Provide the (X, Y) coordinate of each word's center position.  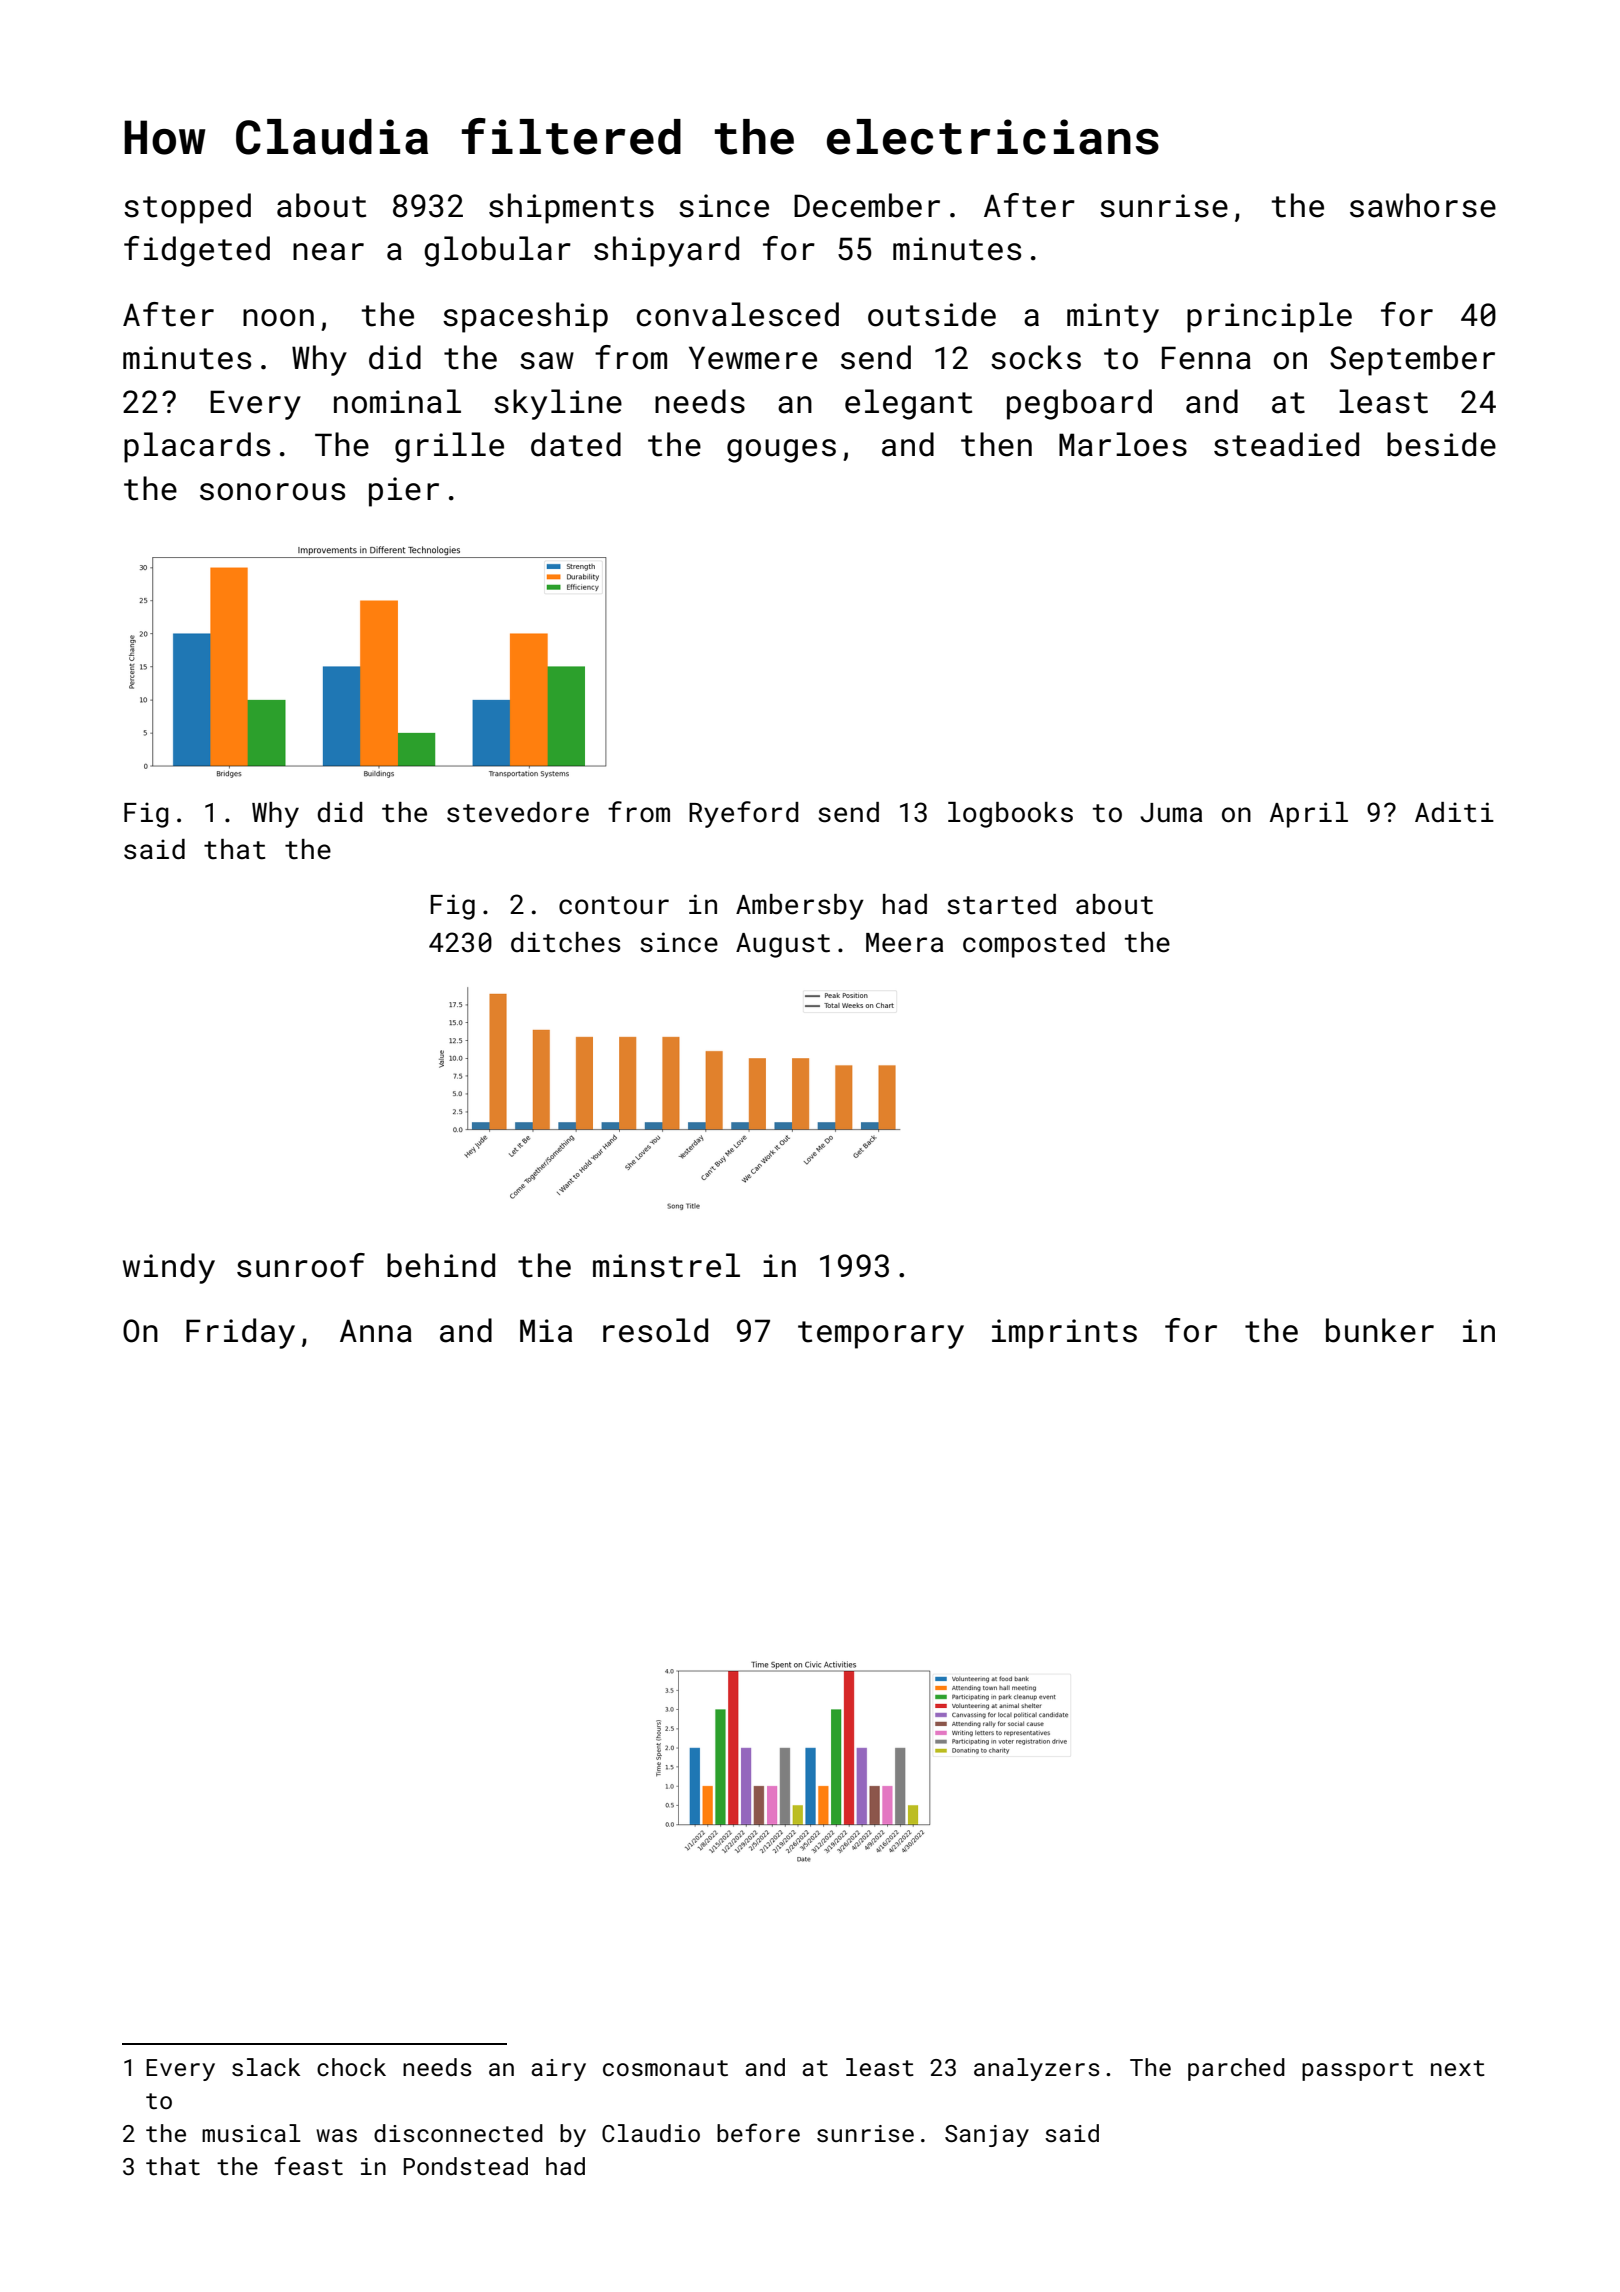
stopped (187, 208)
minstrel (666, 1265)
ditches (565, 942)
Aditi (1454, 812)
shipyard (666, 251)
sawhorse (1423, 205)
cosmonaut (665, 2068)
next (1458, 2068)
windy (169, 1268)
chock (351, 2067)
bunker (1380, 1330)
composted (1034, 945)
